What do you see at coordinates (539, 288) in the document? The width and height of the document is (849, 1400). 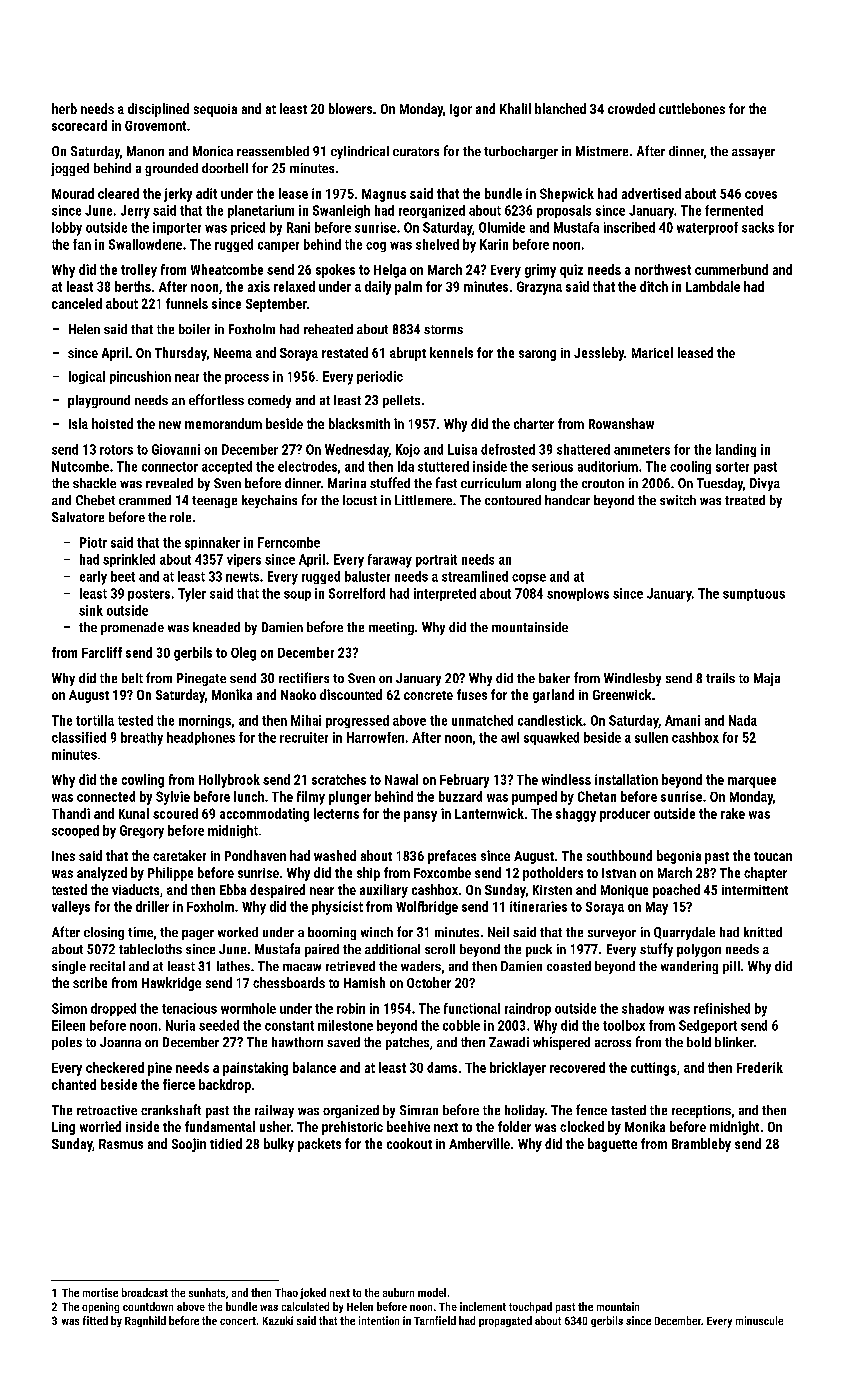 I see `Grazyna` at bounding box center [539, 288].
